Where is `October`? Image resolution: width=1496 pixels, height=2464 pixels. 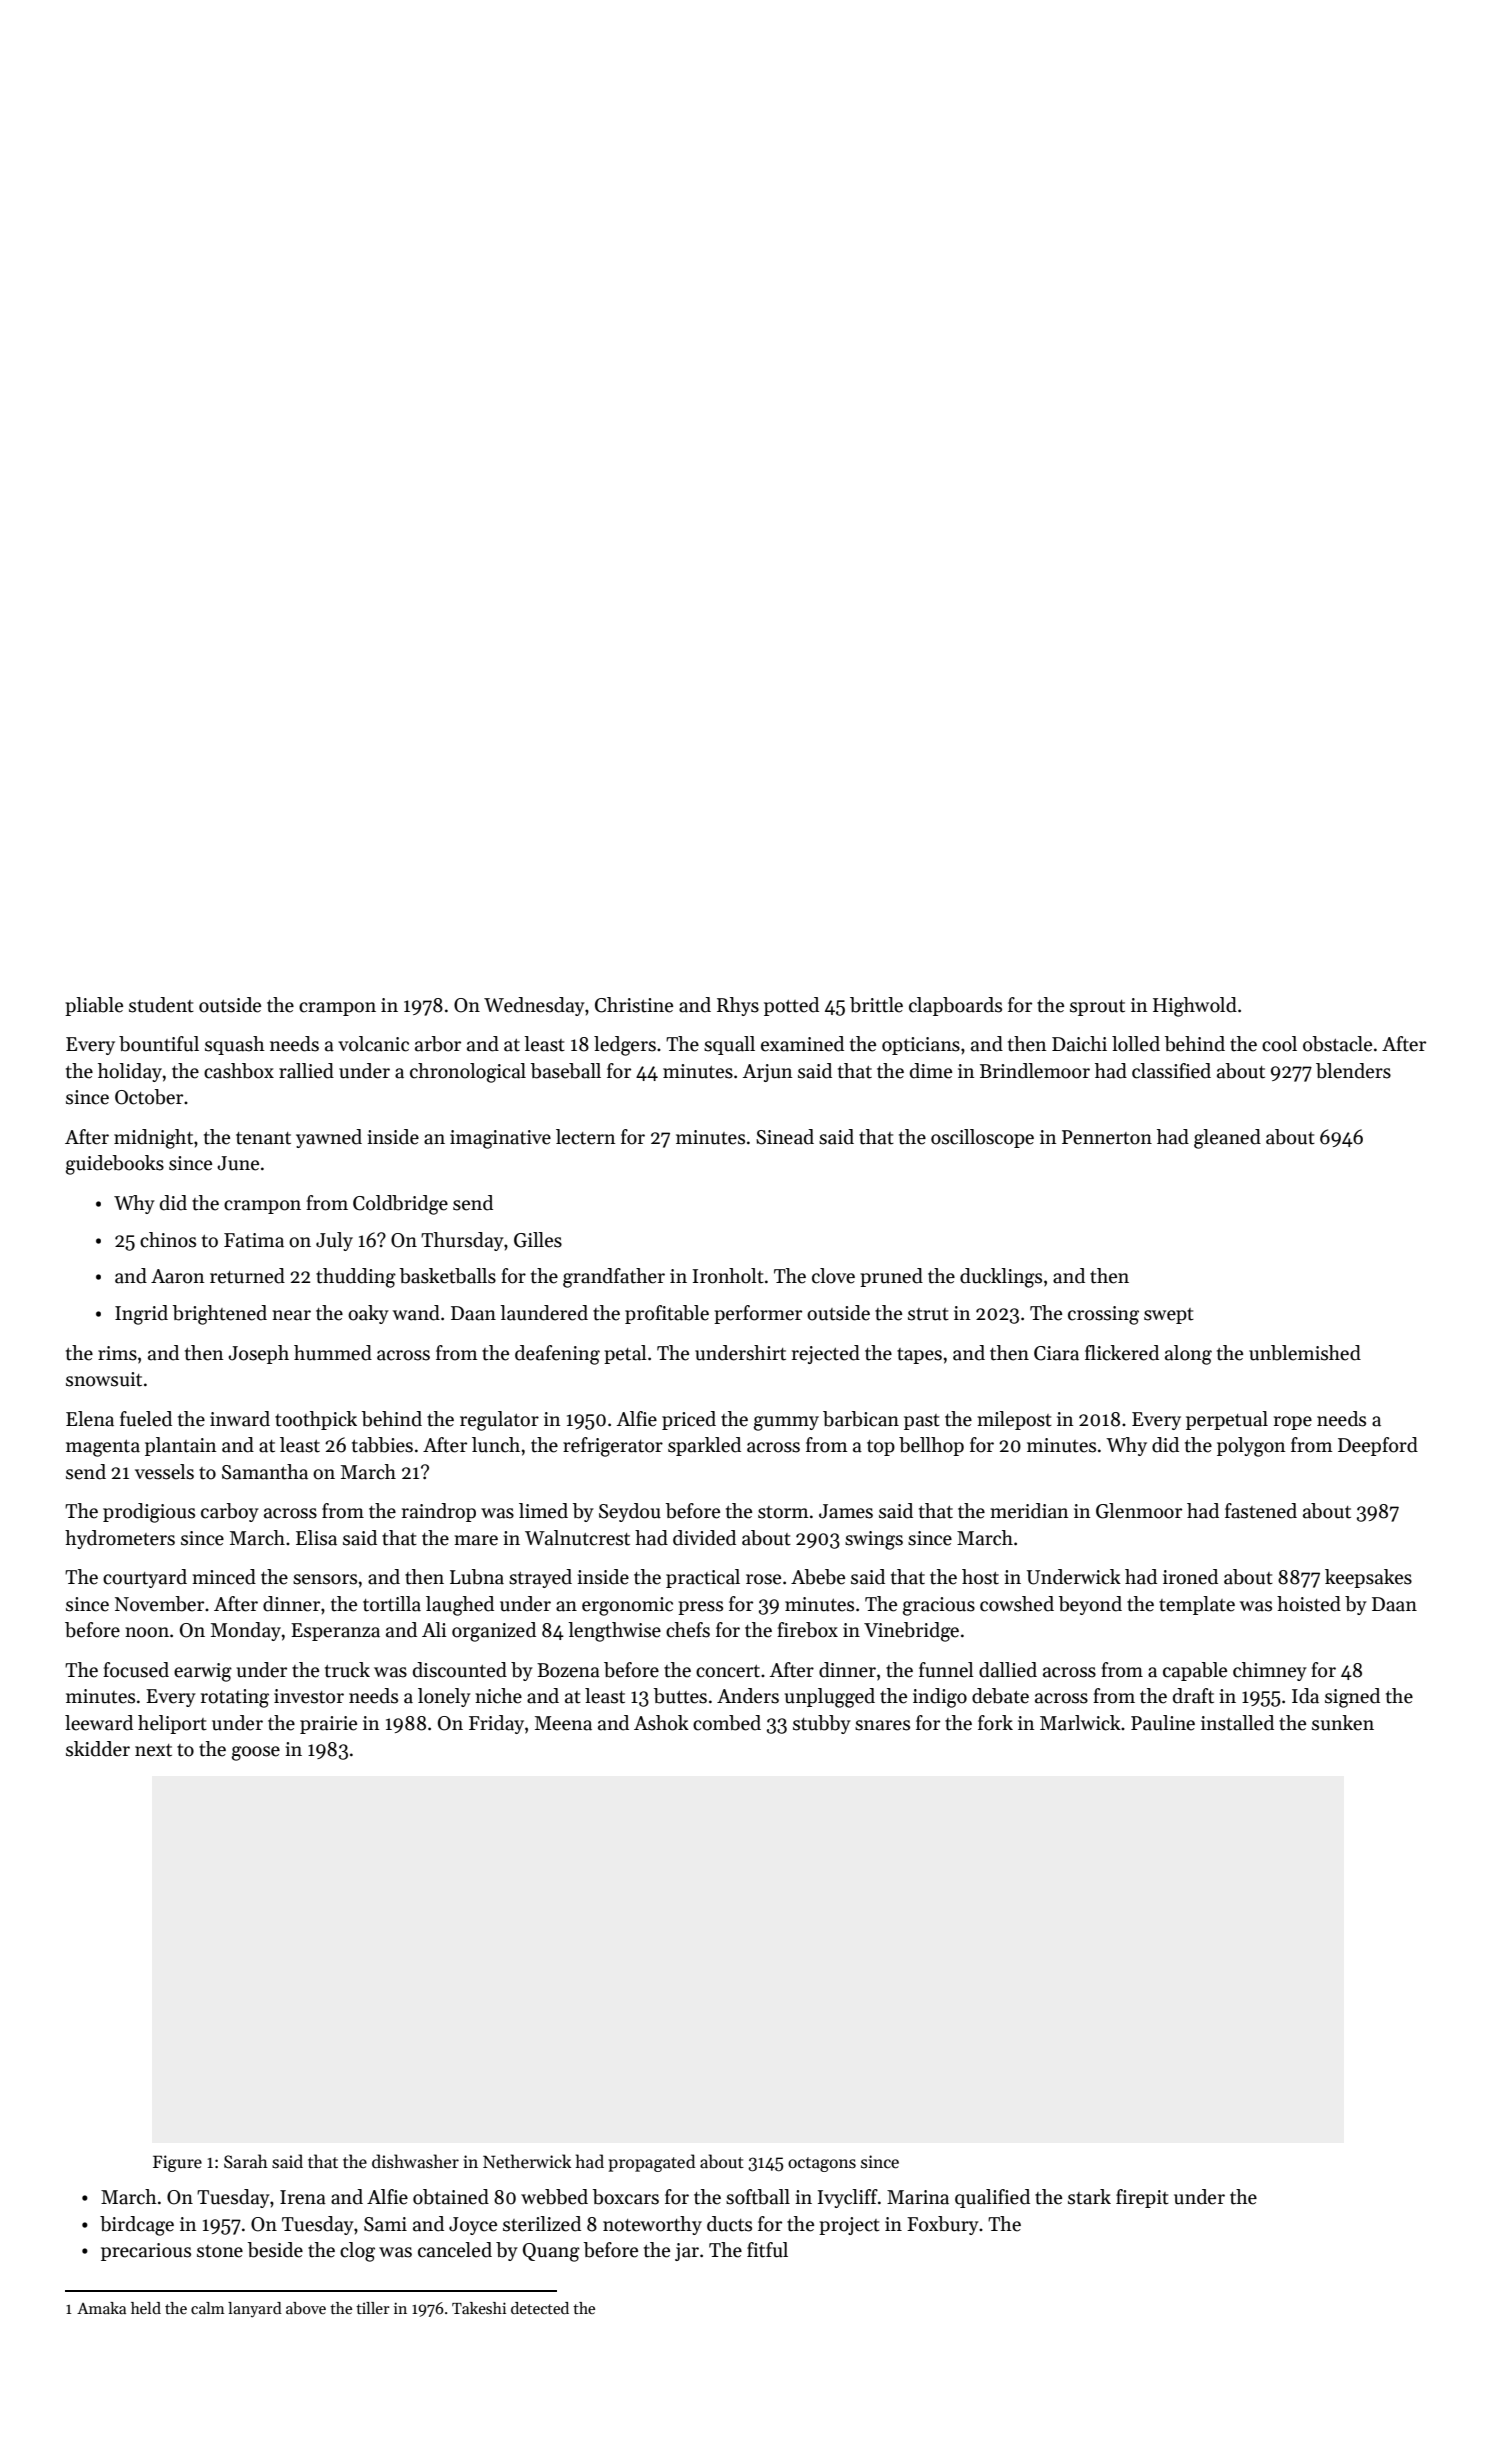 October is located at coordinates (149, 1097).
